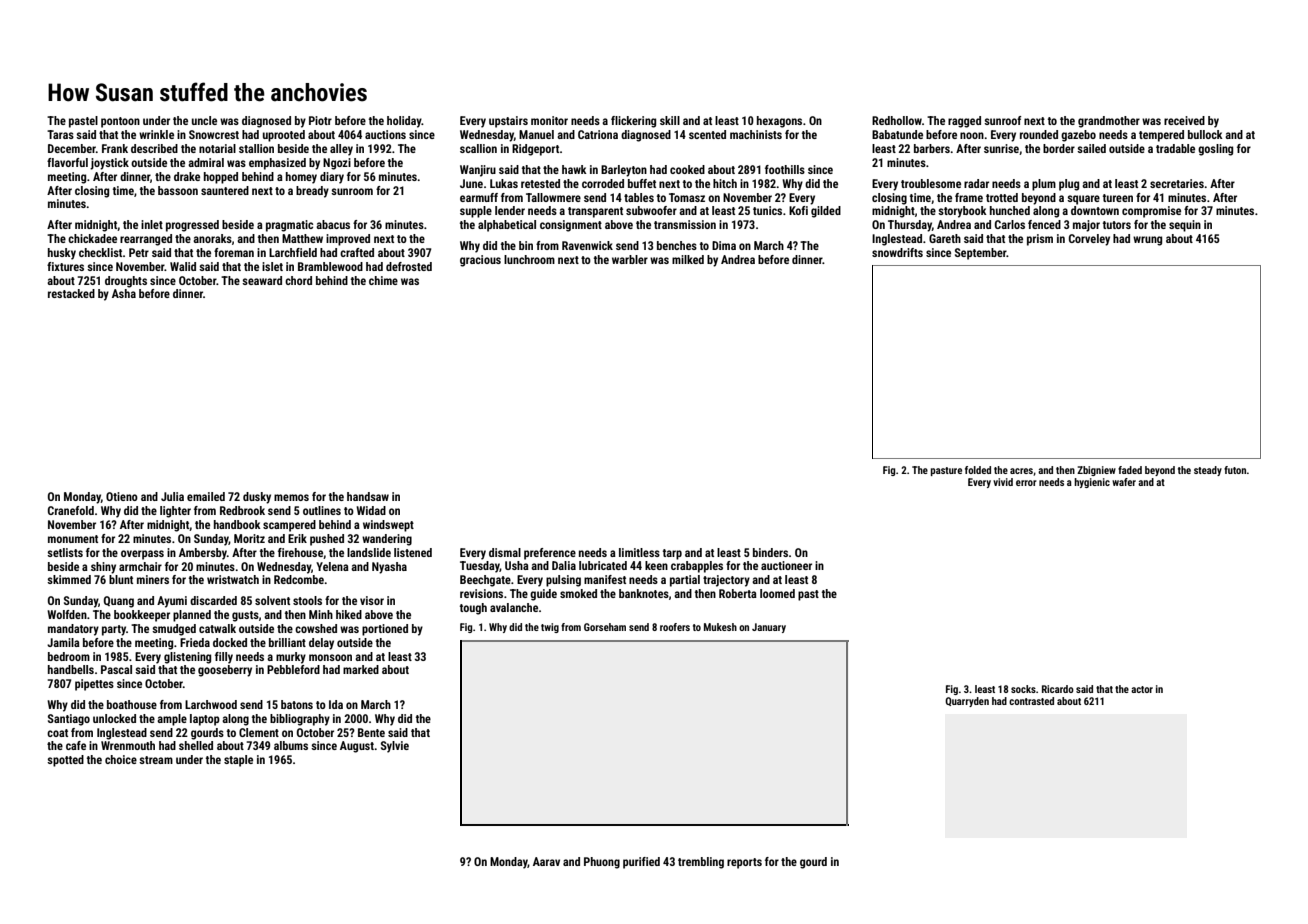  I want to click on described, so click(154, 148).
